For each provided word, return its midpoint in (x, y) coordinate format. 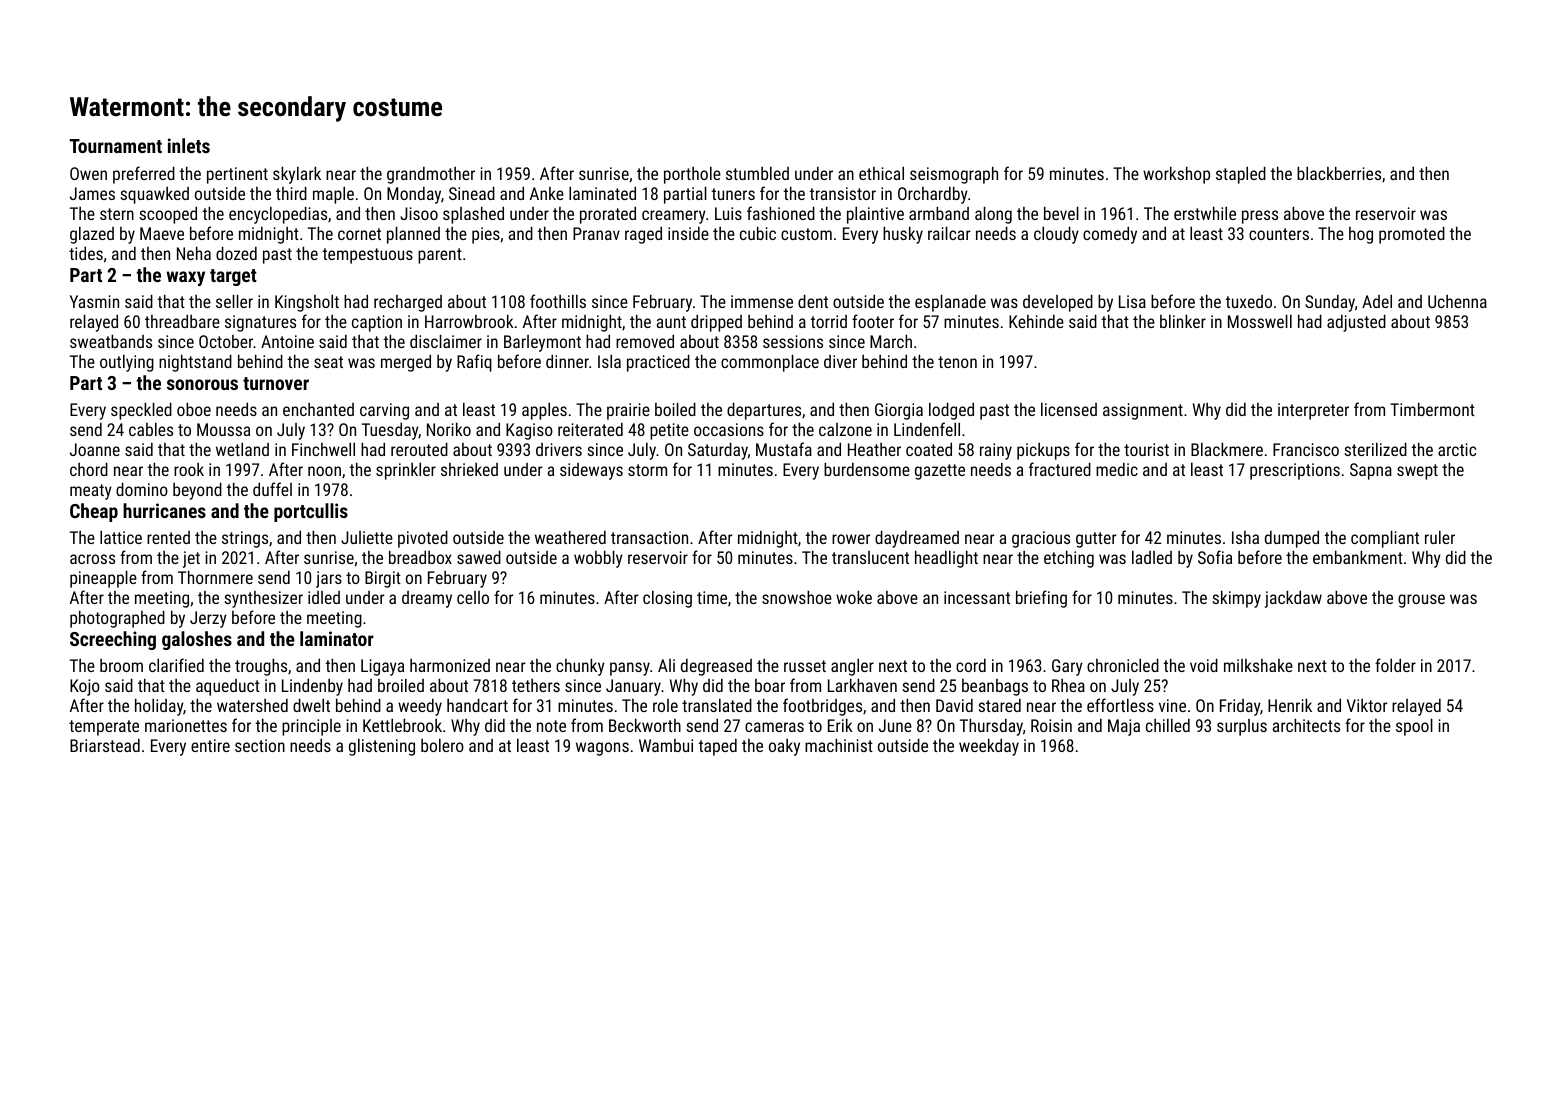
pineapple (103, 579)
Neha (194, 253)
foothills (558, 301)
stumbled (757, 173)
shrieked (469, 469)
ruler (1440, 537)
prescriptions (1295, 471)
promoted (1412, 235)
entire (210, 745)
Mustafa (784, 449)
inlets (189, 145)
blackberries (1339, 173)
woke (854, 597)
